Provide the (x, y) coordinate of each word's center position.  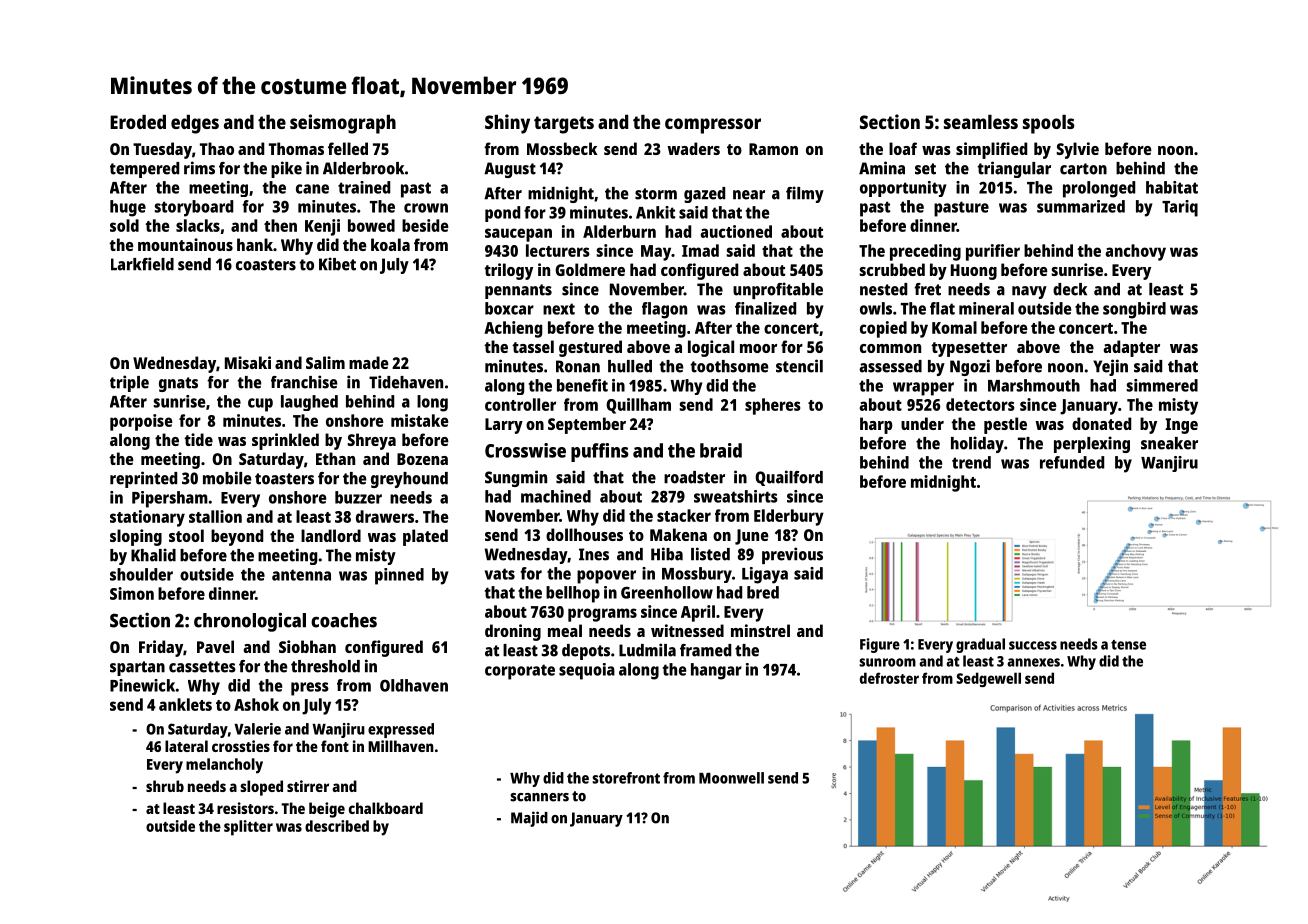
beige (327, 810)
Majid (529, 819)
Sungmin (516, 478)
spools (1049, 124)
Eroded (138, 122)
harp (876, 425)
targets (564, 125)
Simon (132, 593)
